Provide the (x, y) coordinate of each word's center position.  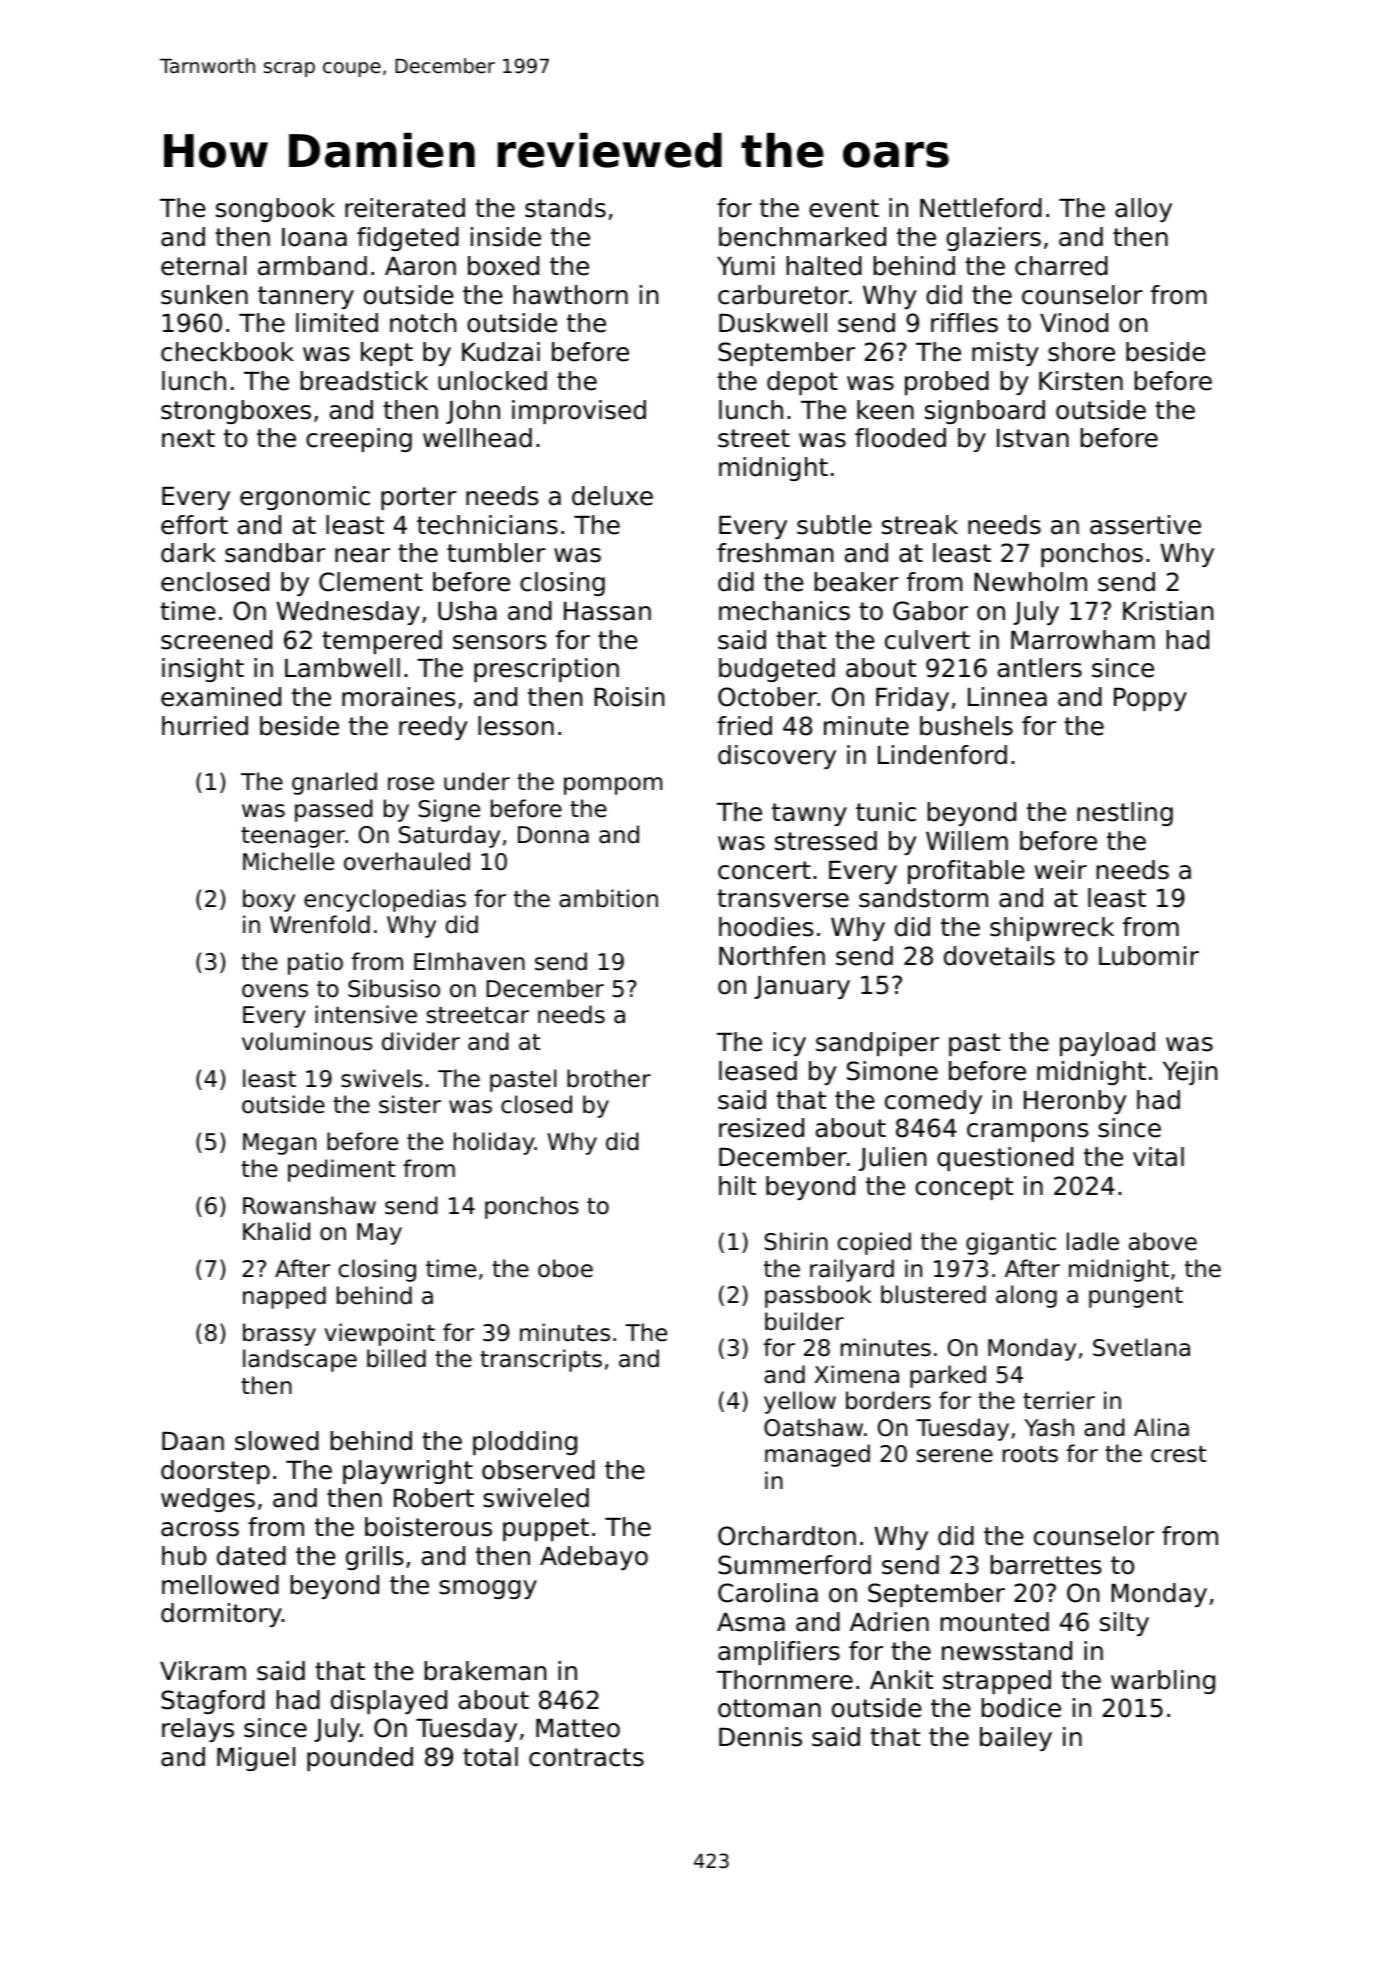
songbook (275, 210)
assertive (1145, 525)
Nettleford (981, 208)
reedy (433, 728)
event (844, 208)
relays (198, 1730)
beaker (857, 582)
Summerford (794, 1565)
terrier (1059, 1400)
